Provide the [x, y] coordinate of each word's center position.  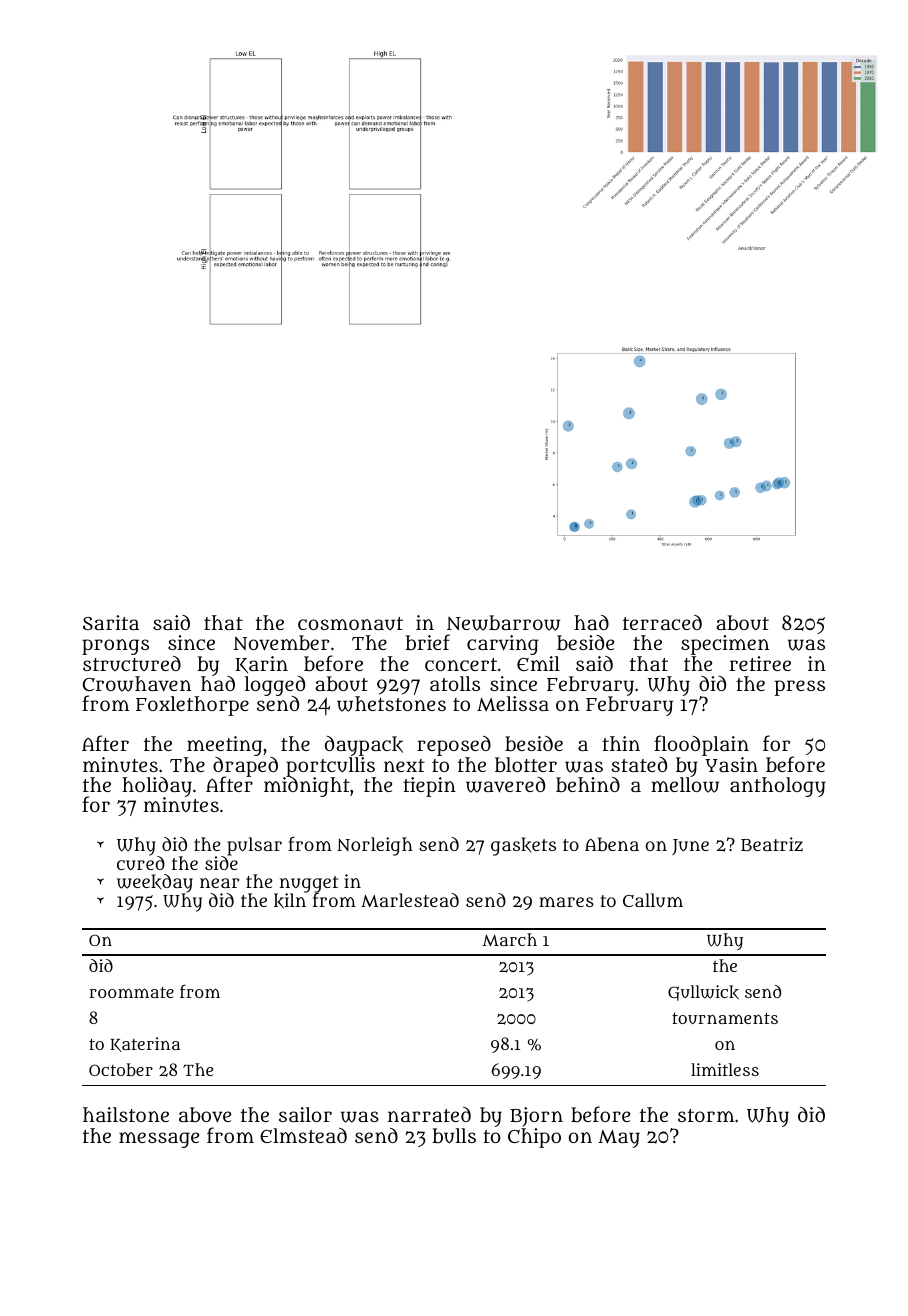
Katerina [145, 1044]
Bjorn [536, 1117]
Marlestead [410, 900]
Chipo [534, 1138]
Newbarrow [503, 623]
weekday [155, 883]
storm [706, 1115]
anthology [778, 787]
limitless [725, 1069]
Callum [653, 900]
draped [245, 767]
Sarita [111, 622]
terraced [662, 622]
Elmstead [303, 1135]
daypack [364, 746]
